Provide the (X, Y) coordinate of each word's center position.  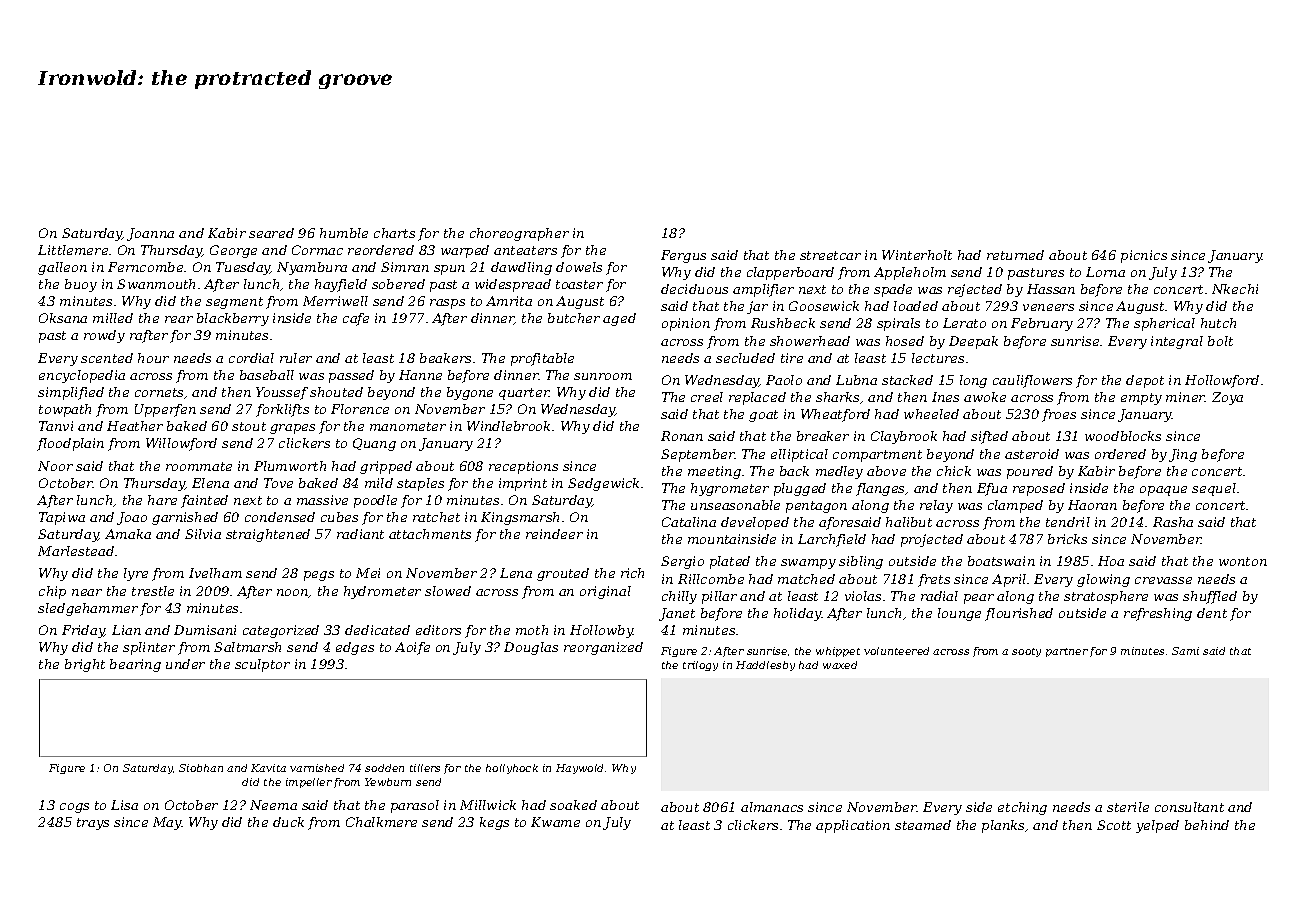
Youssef (282, 393)
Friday (83, 631)
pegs (319, 576)
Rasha (1173, 522)
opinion (686, 324)
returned (1015, 255)
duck (288, 822)
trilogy (700, 666)
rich (632, 573)
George (233, 251)
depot (1145, 381)
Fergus (683, 256)
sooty (1026, 652)
